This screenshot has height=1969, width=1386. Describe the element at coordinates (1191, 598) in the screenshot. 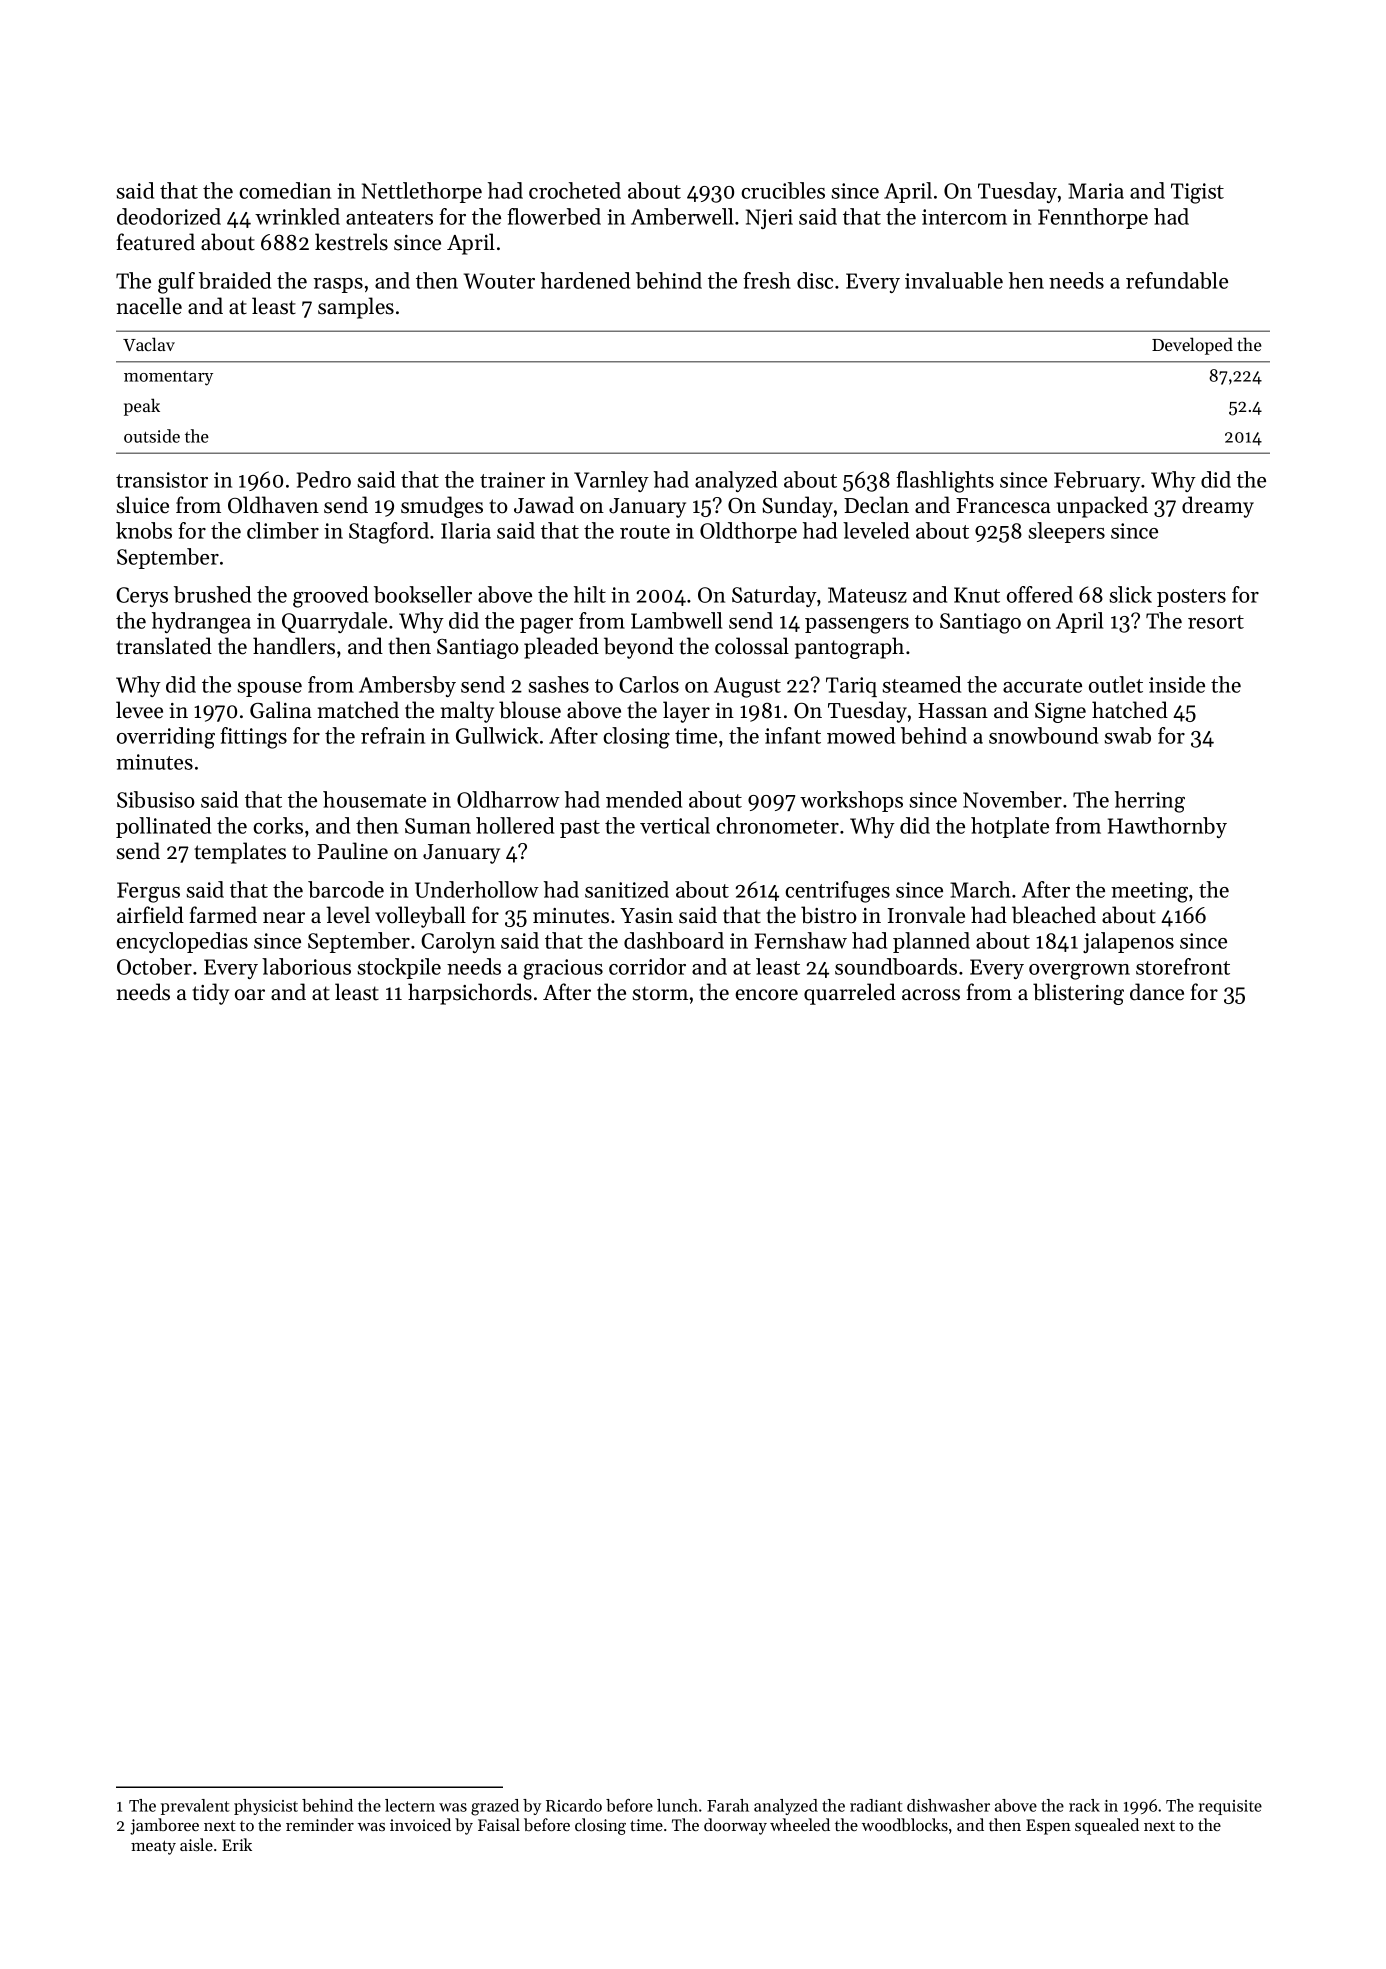

I see `posters` at that location.
